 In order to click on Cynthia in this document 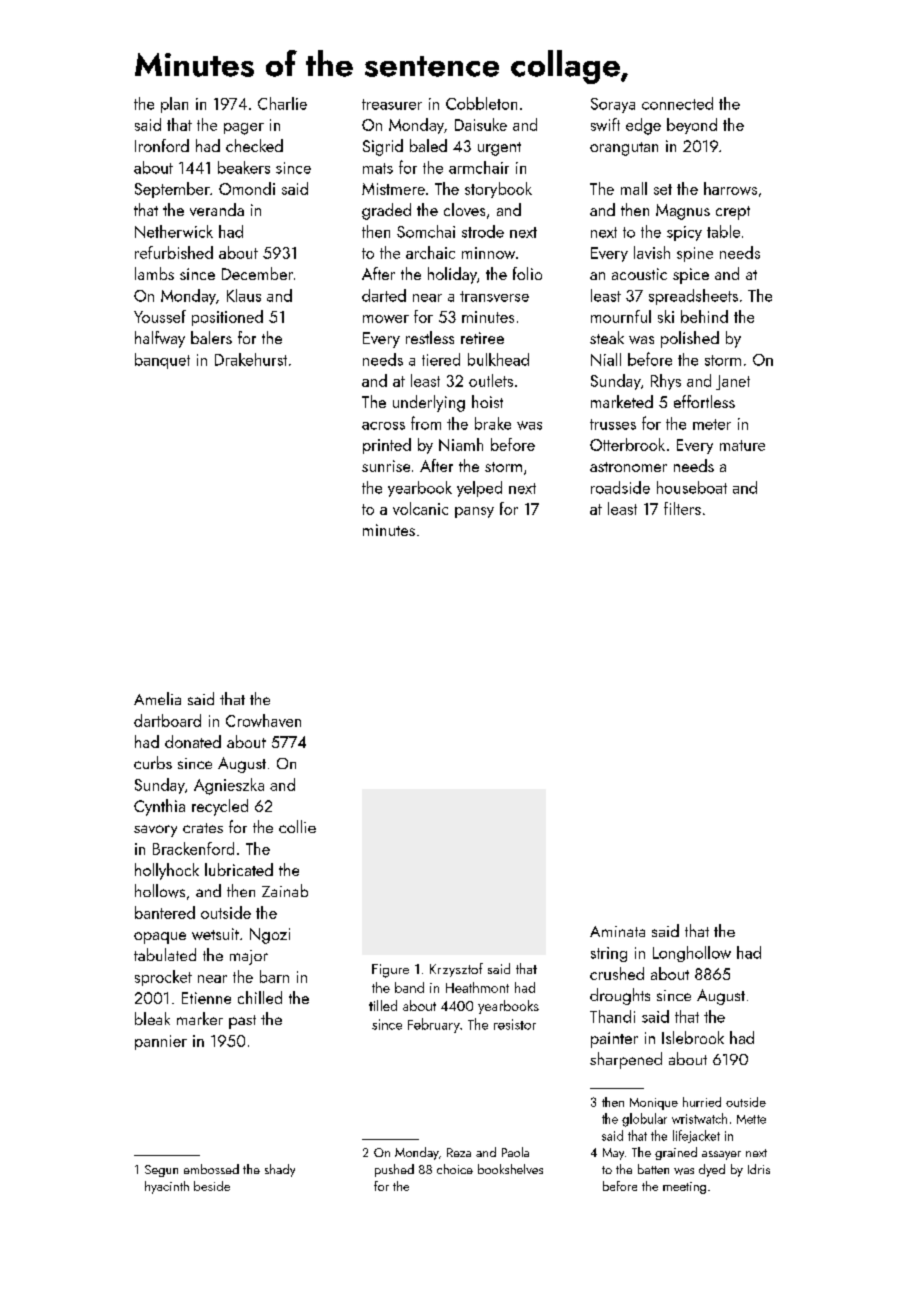, I will do `click(159, 807)`.
